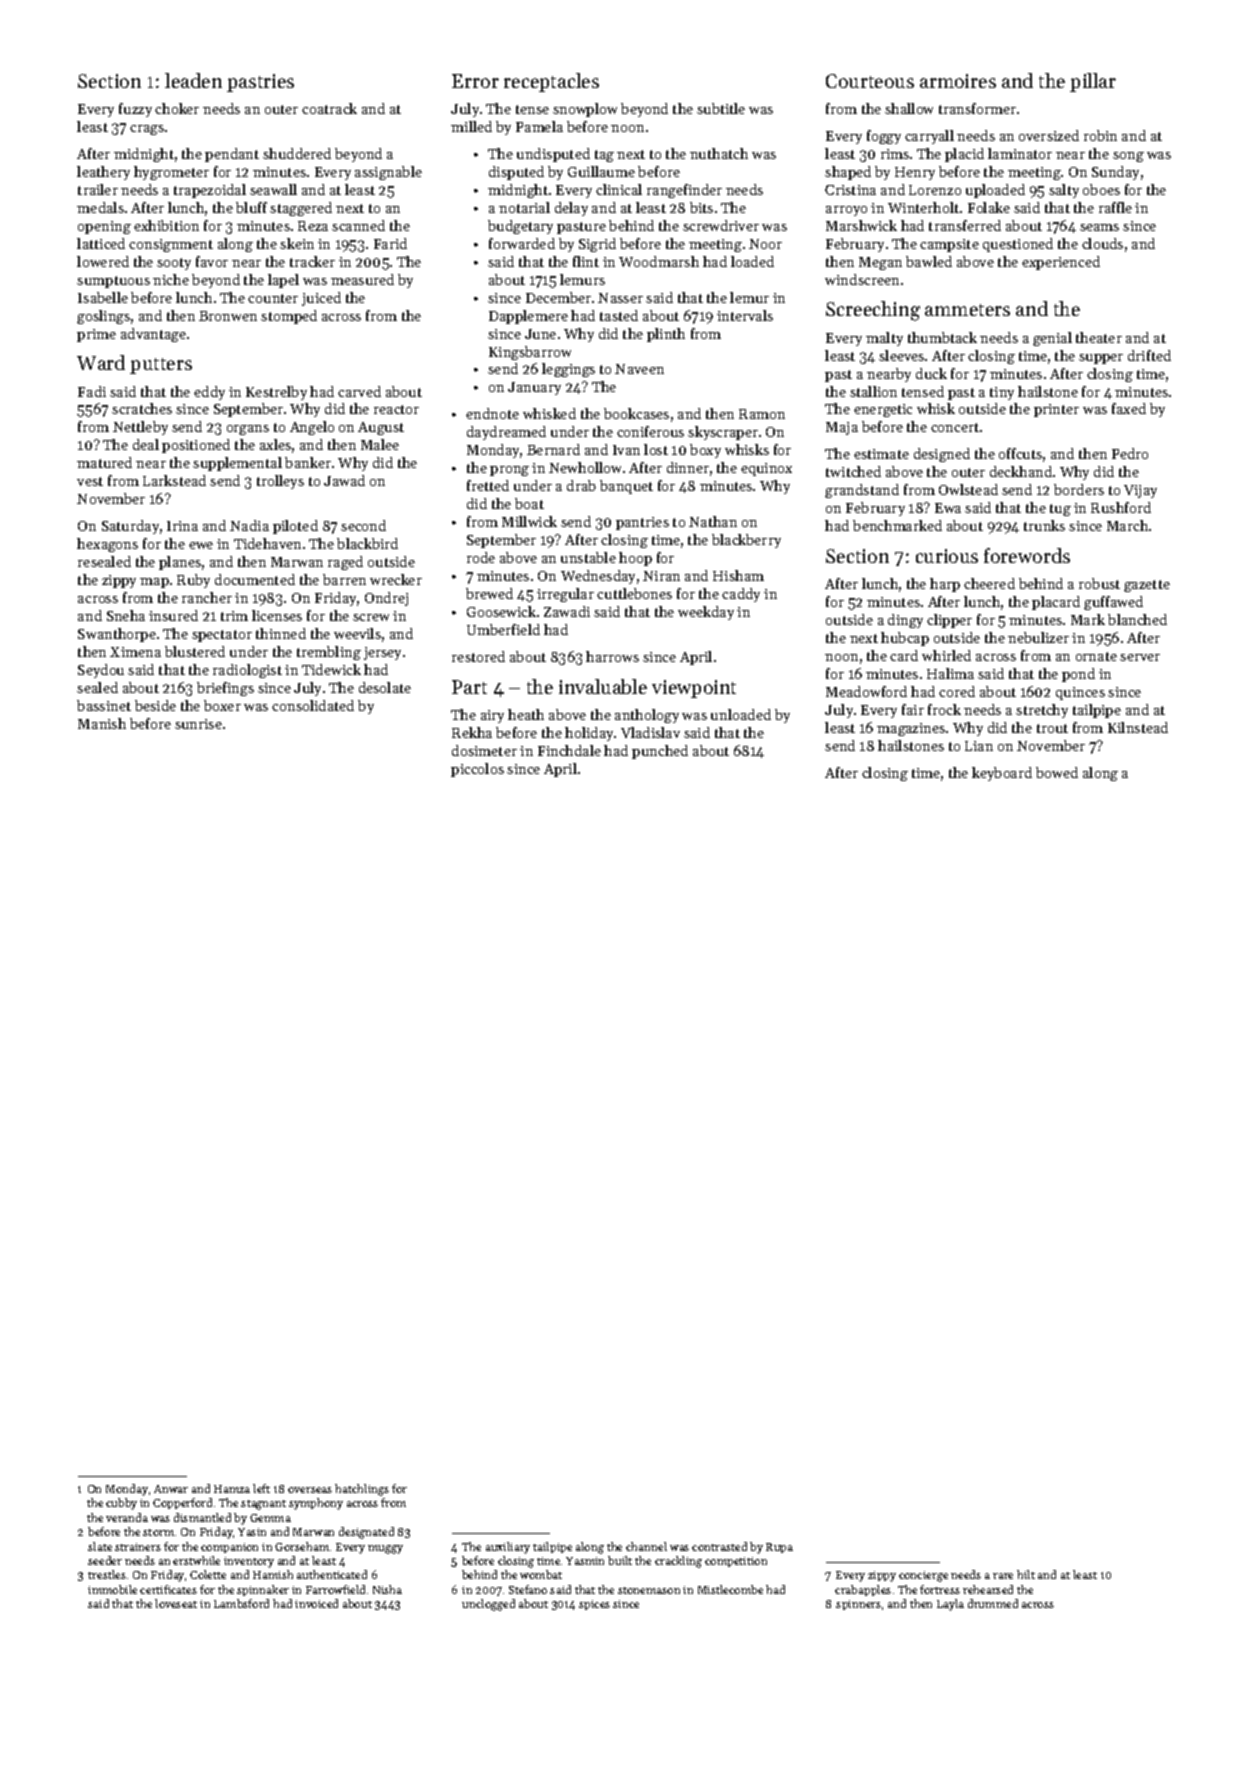  I want to click on pillar, so click(1093, 82).
